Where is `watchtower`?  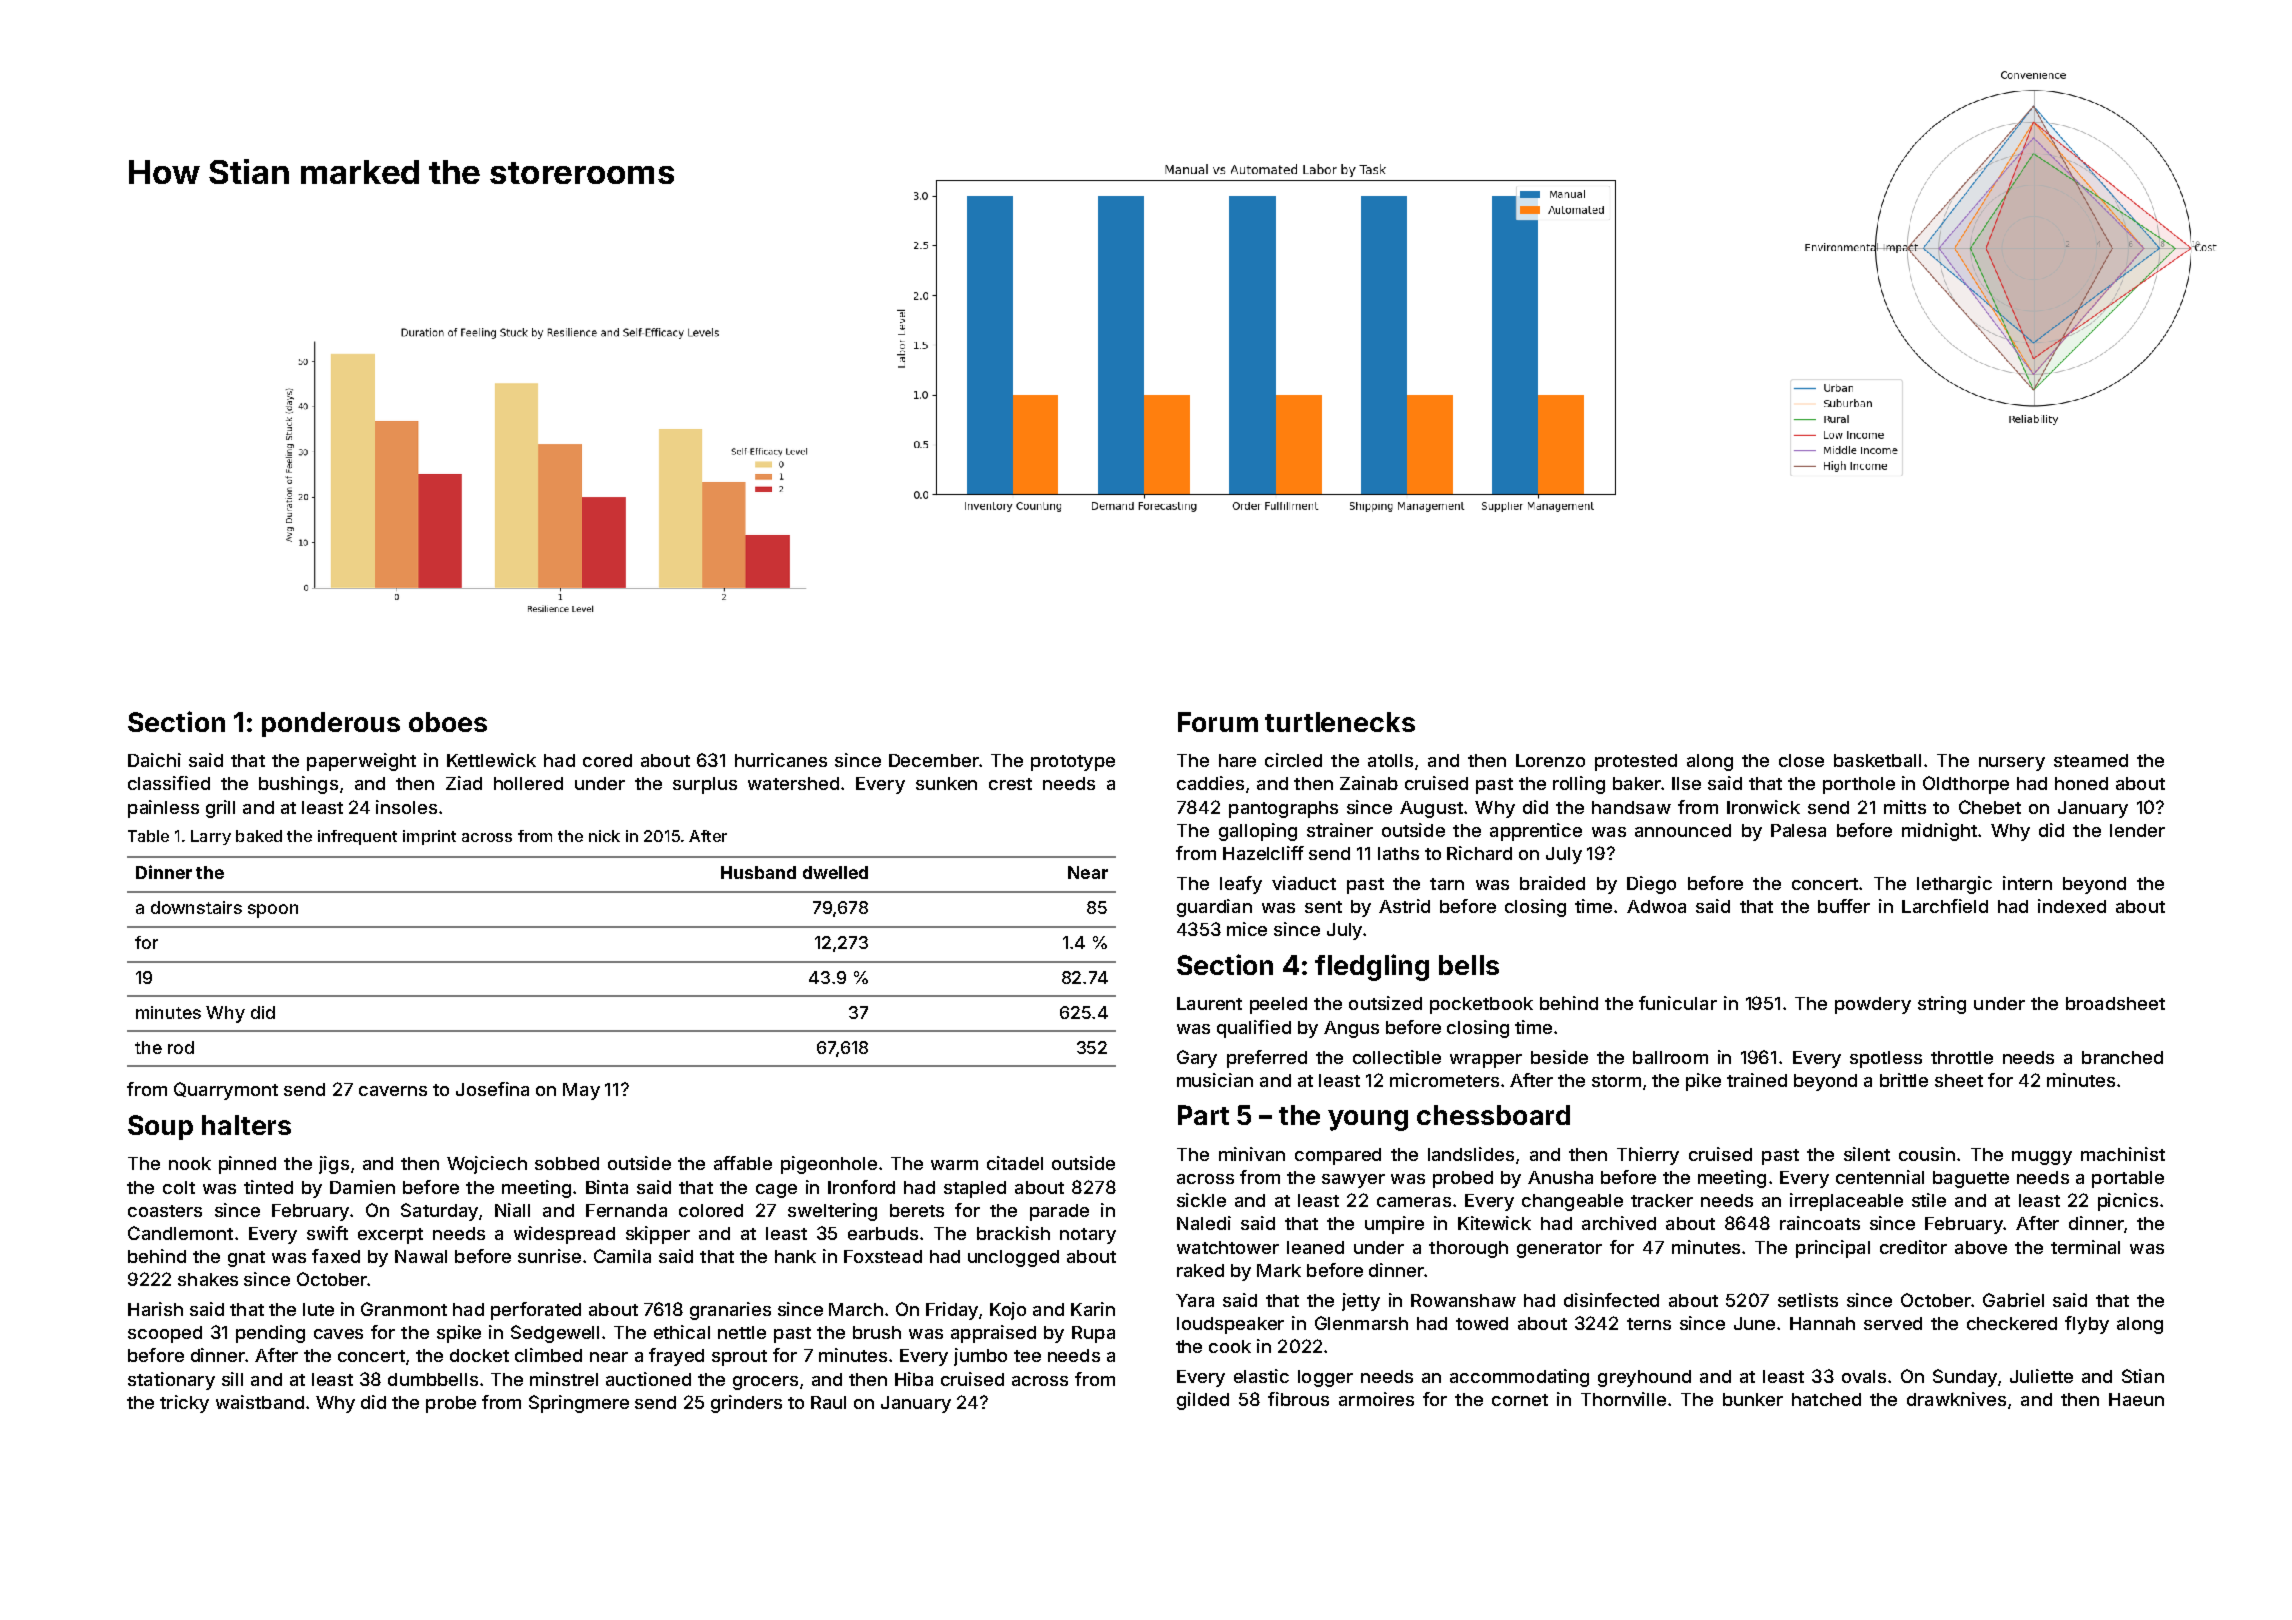 watchtower is located at coordinates (1228, 1247).
